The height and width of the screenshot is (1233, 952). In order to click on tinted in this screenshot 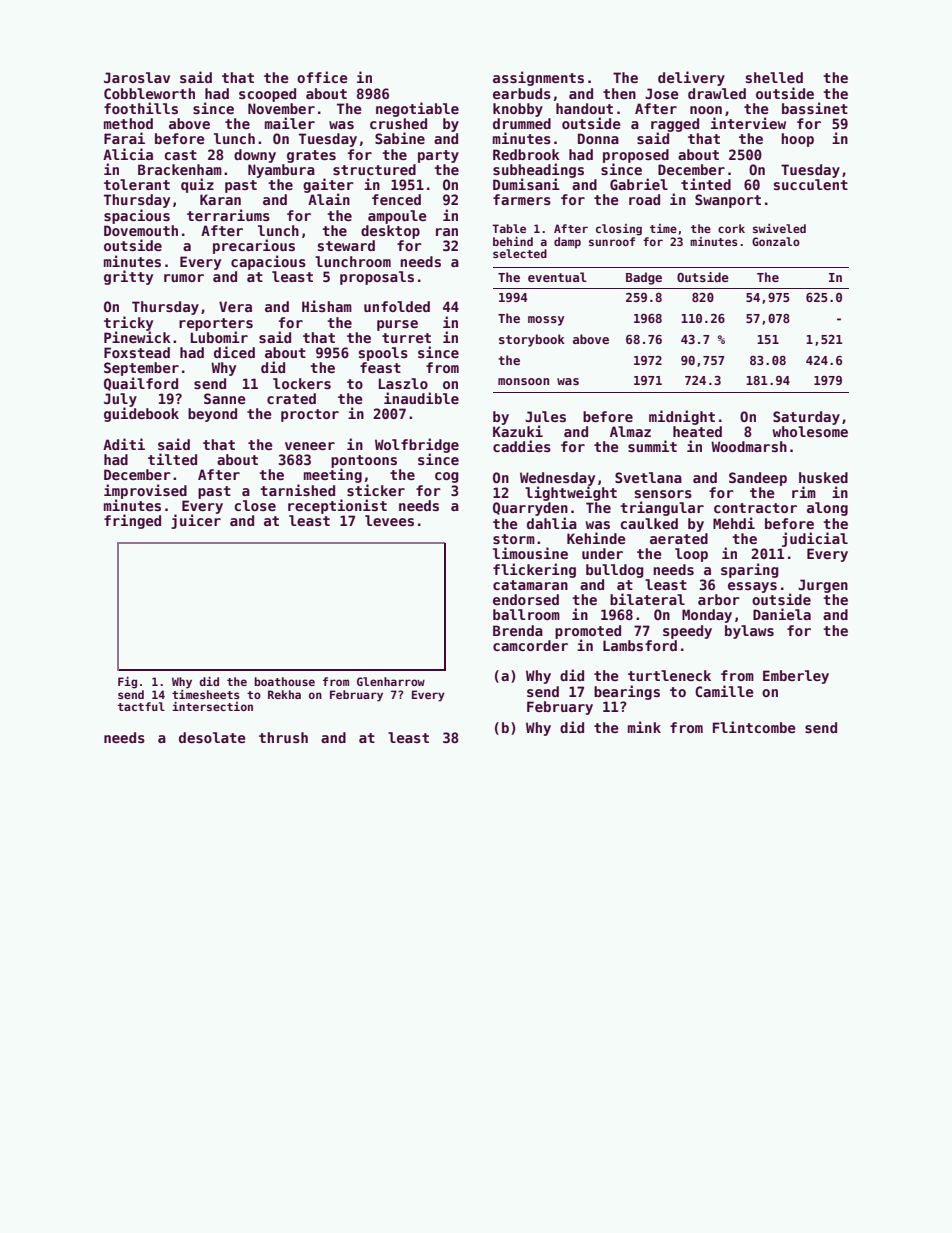, I will do `click(706, 184)`.
